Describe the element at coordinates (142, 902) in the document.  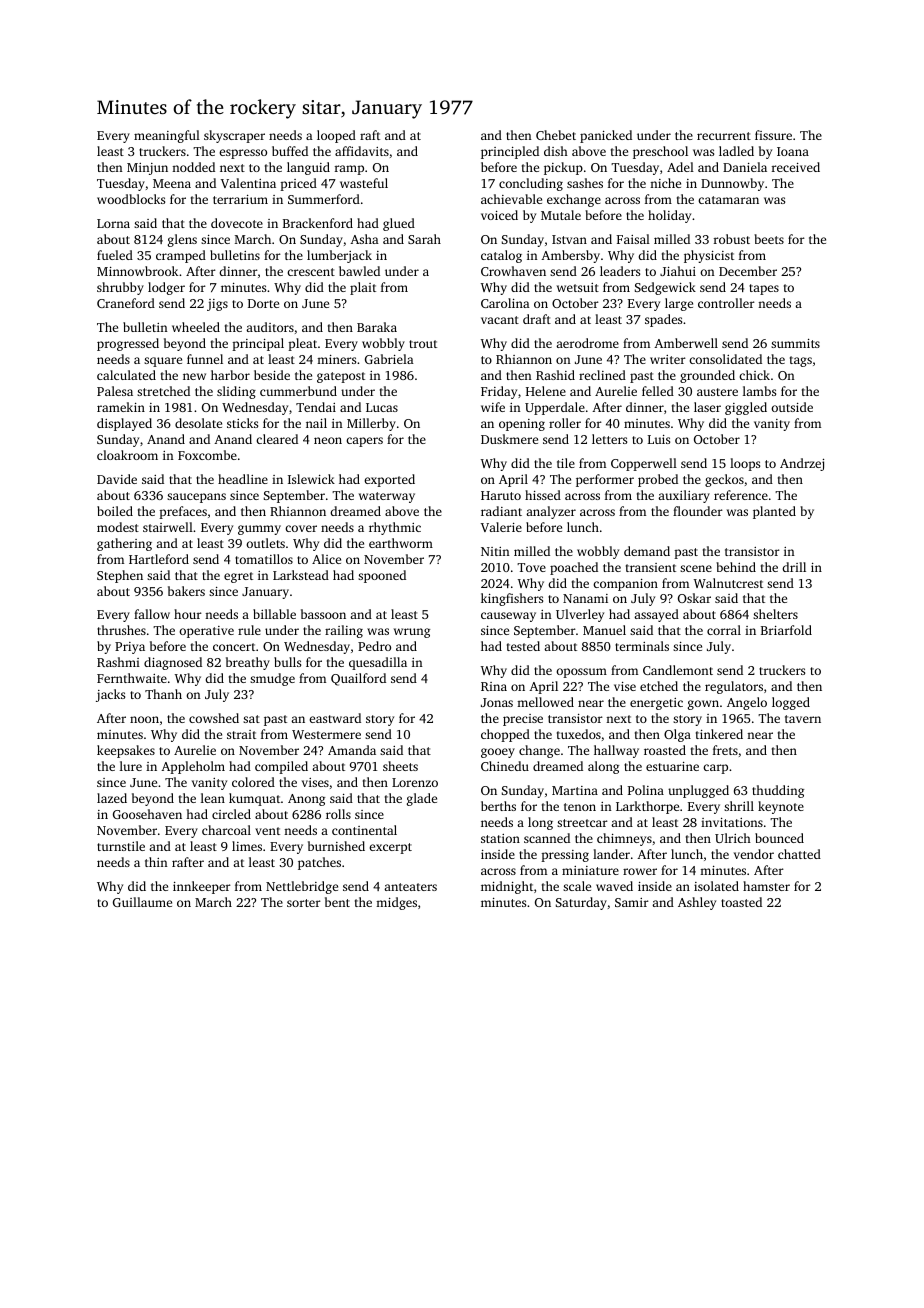
I see `Guillaume` at that location.
